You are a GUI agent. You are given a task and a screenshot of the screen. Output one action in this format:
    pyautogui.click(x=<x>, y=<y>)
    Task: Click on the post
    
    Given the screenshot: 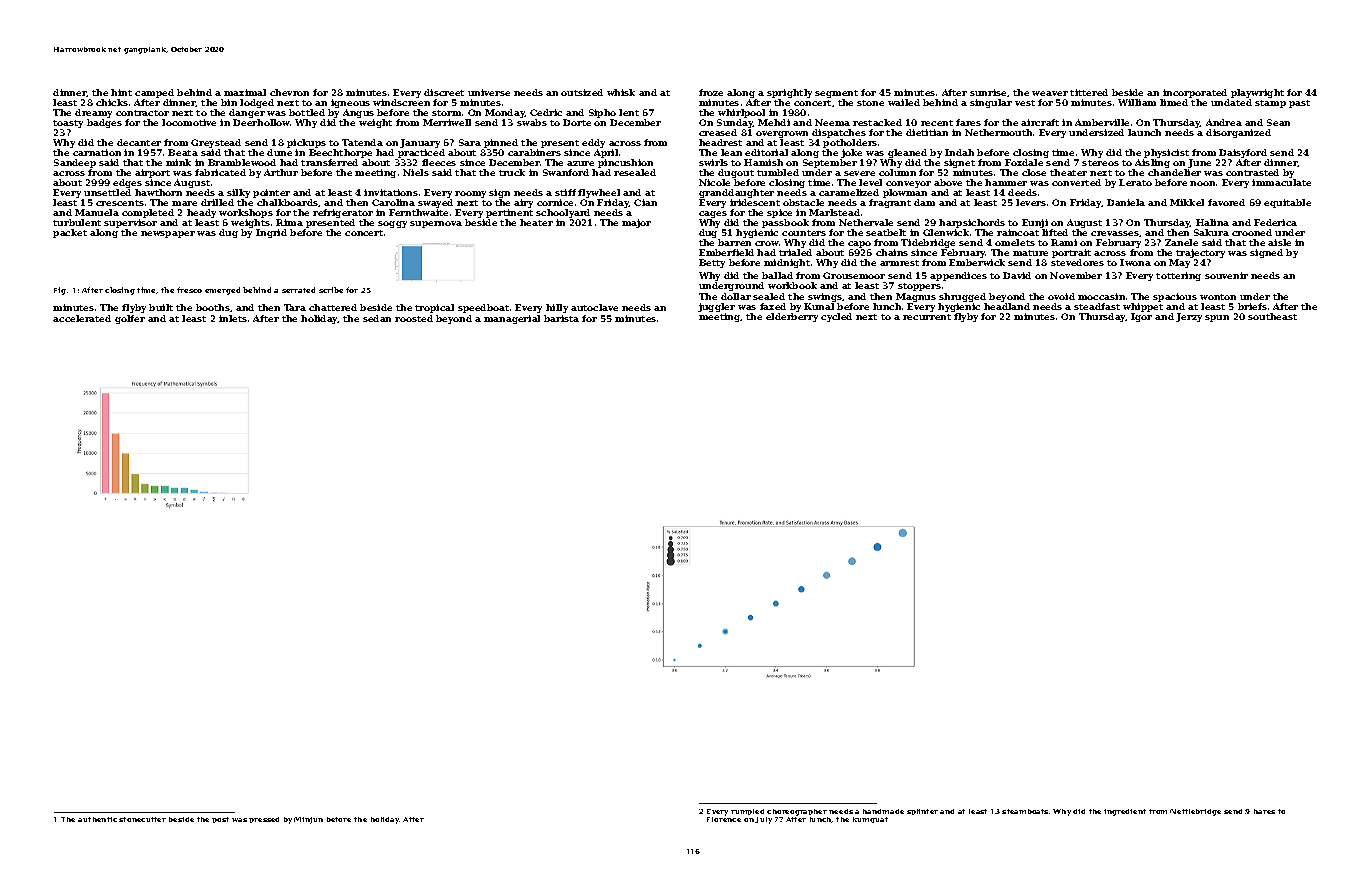 What is the action you would take?
    pyautogui.click(x=220, y=820)
